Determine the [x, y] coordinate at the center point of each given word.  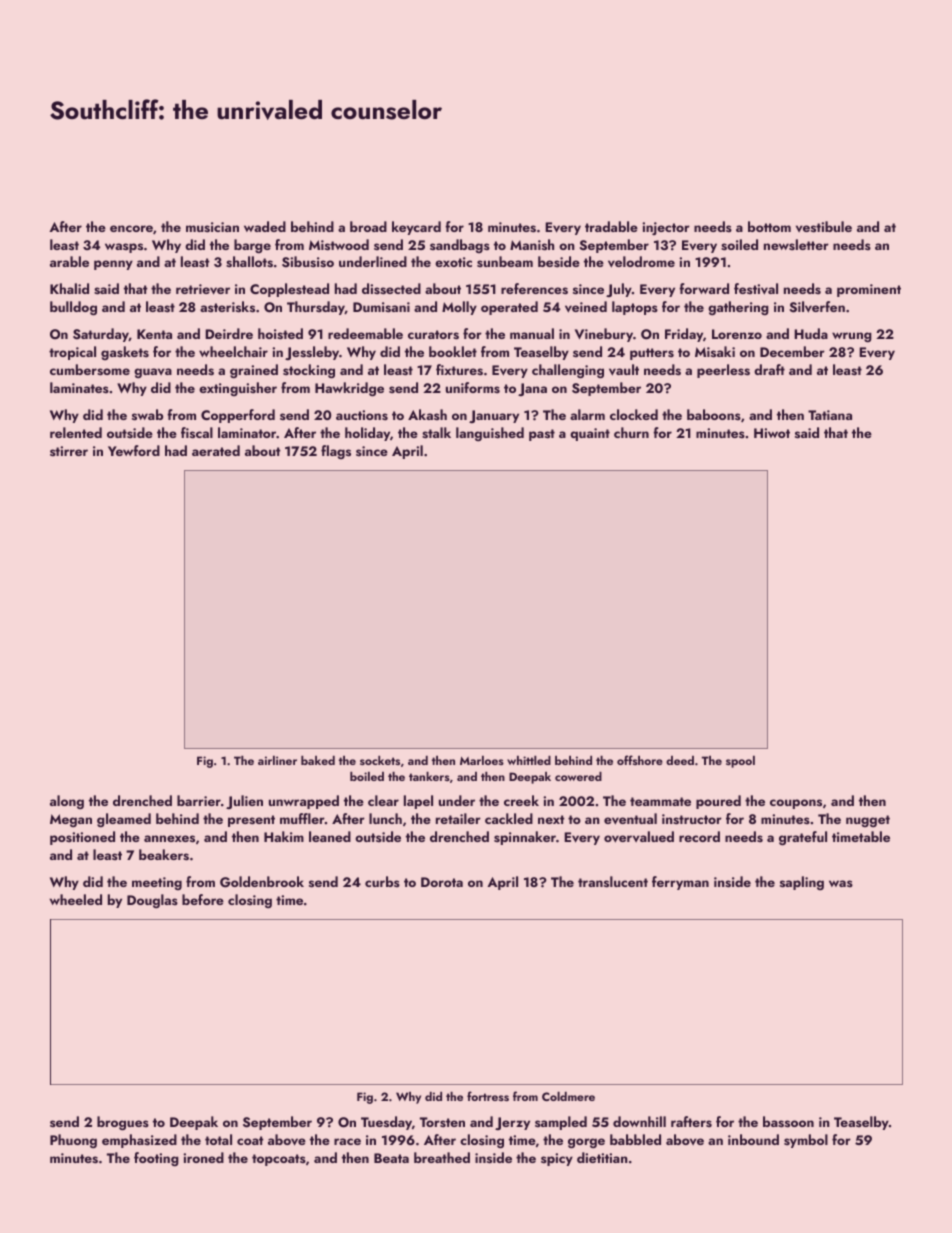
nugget [868, 821]
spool [740, 762]
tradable [611, 226]
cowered [578, 776]
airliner [277, 760]
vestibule [824, 226]
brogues [123, 1123]
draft [769, 369]
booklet [453, 351]
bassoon [788, 1122]
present [251, 821]
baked [318, 760]
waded [265, 226]
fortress [488, 1096]
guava [153, 373]
